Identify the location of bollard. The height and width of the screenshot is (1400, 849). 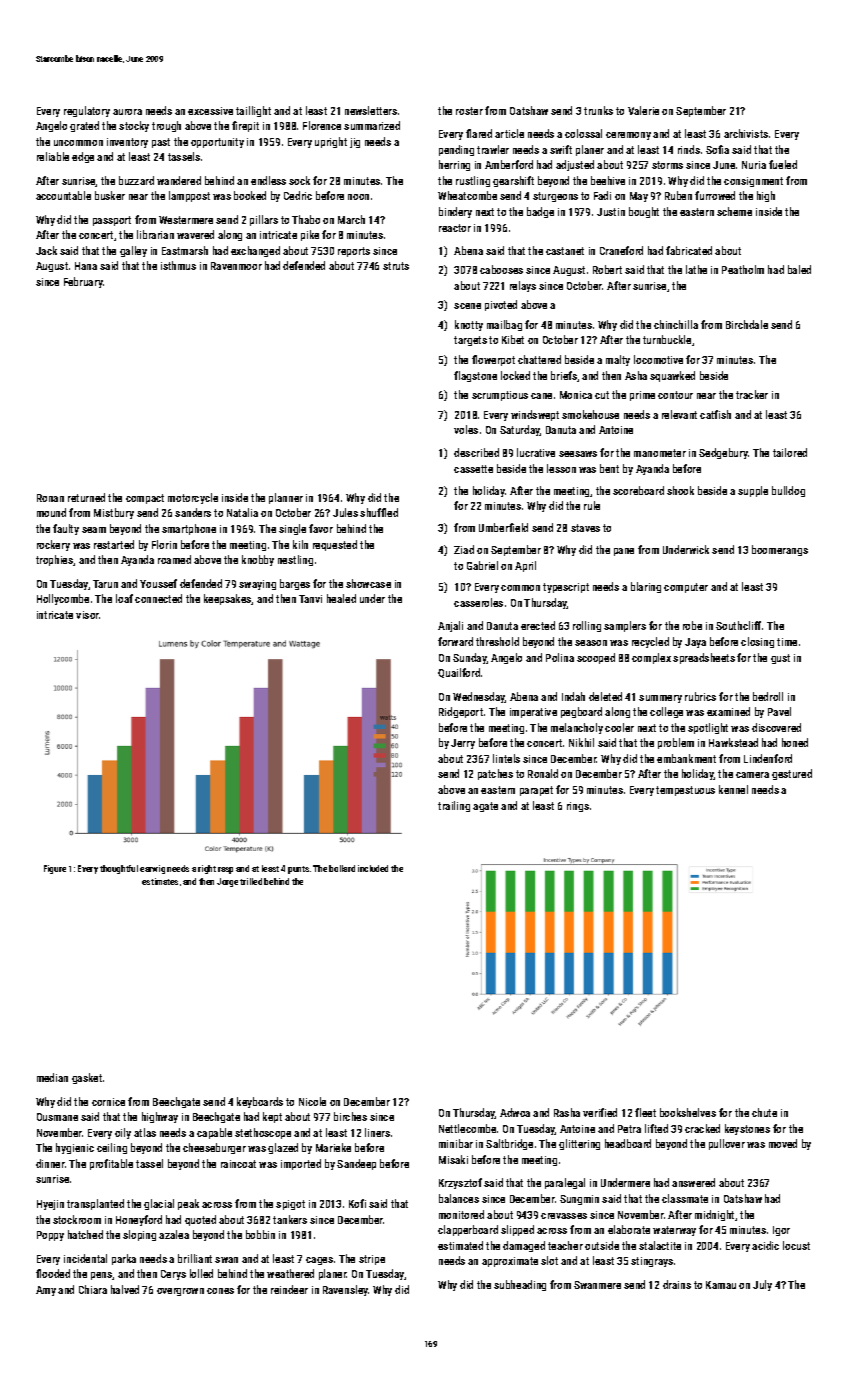
(342, 868).
